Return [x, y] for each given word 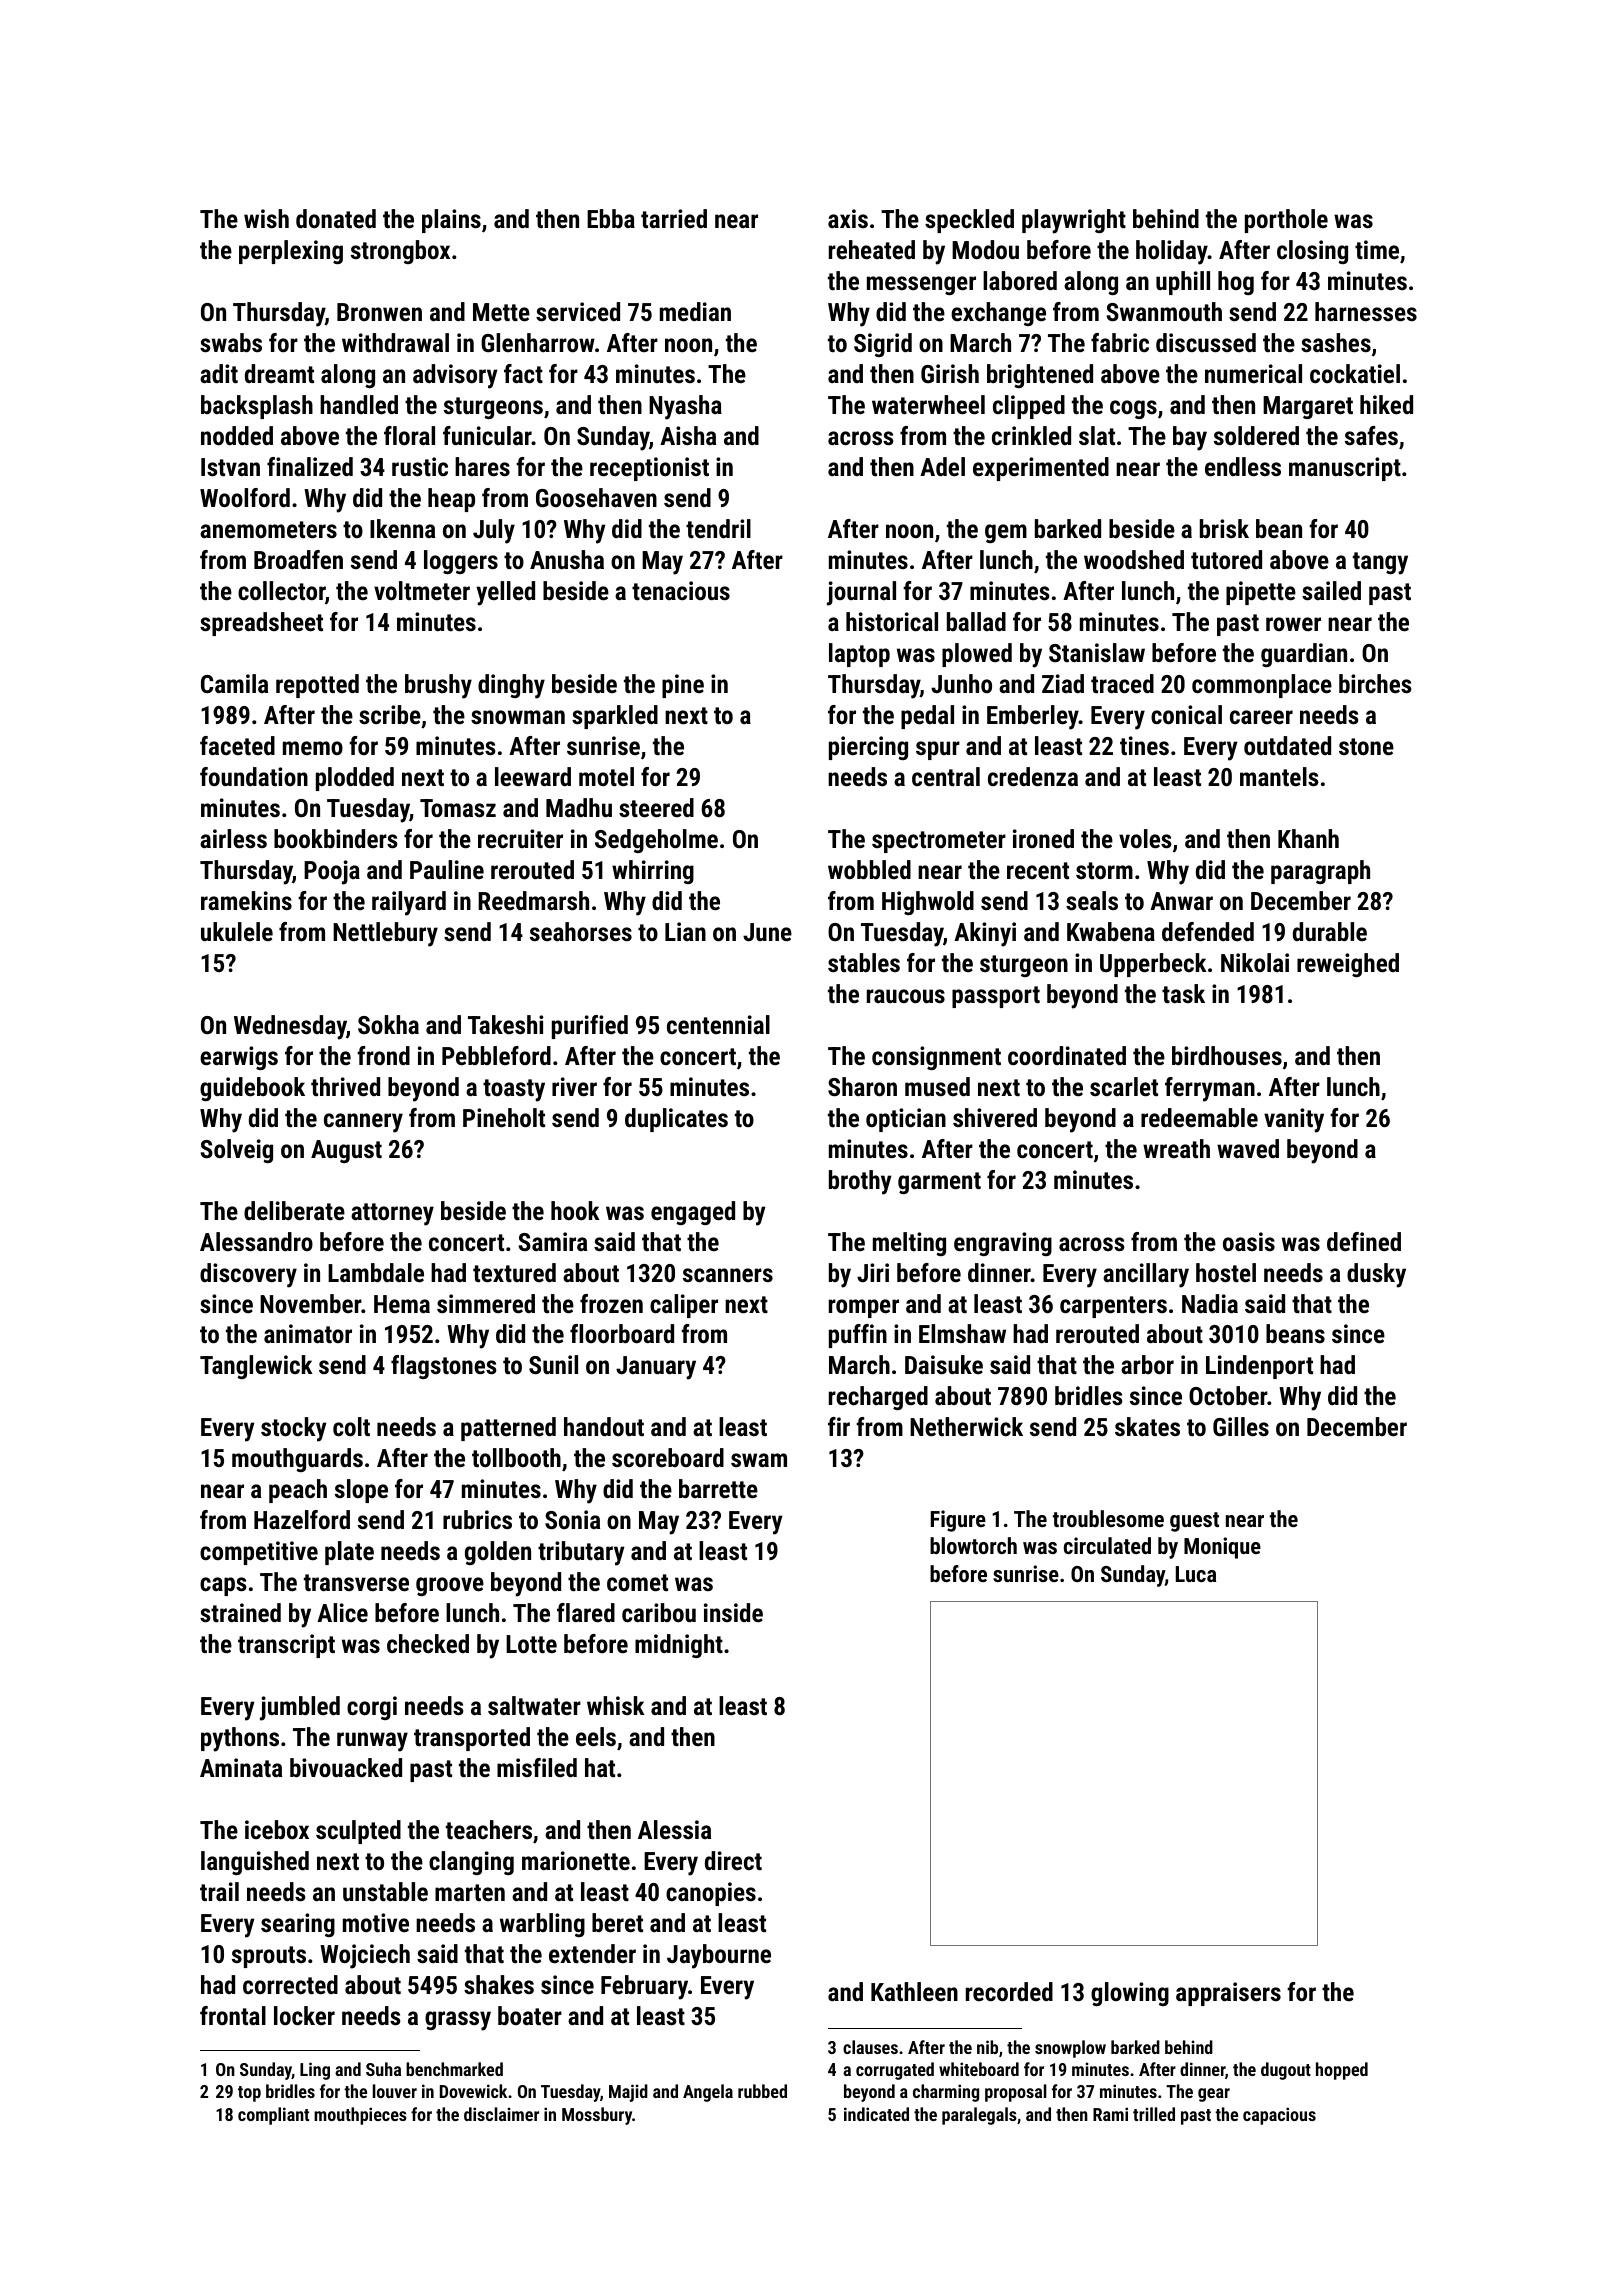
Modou [985, 249]
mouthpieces [360, 2116]
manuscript [1345, 469]
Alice [342, 1612]
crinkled [1031, 435]
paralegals [979, 2116]
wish [266, 218]
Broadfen [298, 559]
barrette [718, 1488]
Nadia [1210, 1303]
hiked [1386, 404]
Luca [1196, 1574]
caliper [684, 1306]
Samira [552, 1241]
